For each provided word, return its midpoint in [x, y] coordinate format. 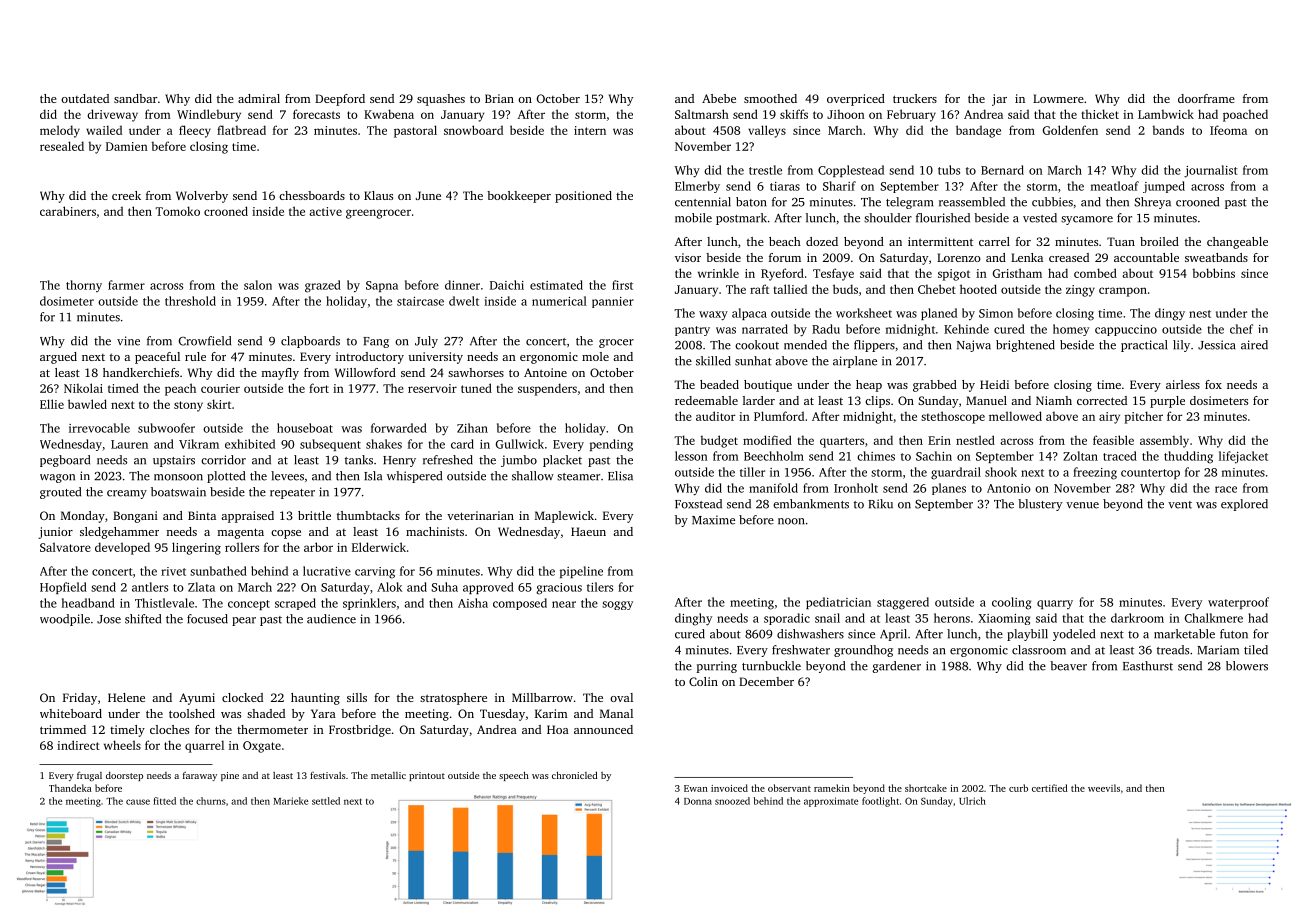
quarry [1055, 604]
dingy [1170, 314]
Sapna [382, 286]
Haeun [588, 531]
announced [603, 729]
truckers [915, 98]
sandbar [135, 98]
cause [138, 802]
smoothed [770, 98]
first [622, 285]
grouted [60, 493]
